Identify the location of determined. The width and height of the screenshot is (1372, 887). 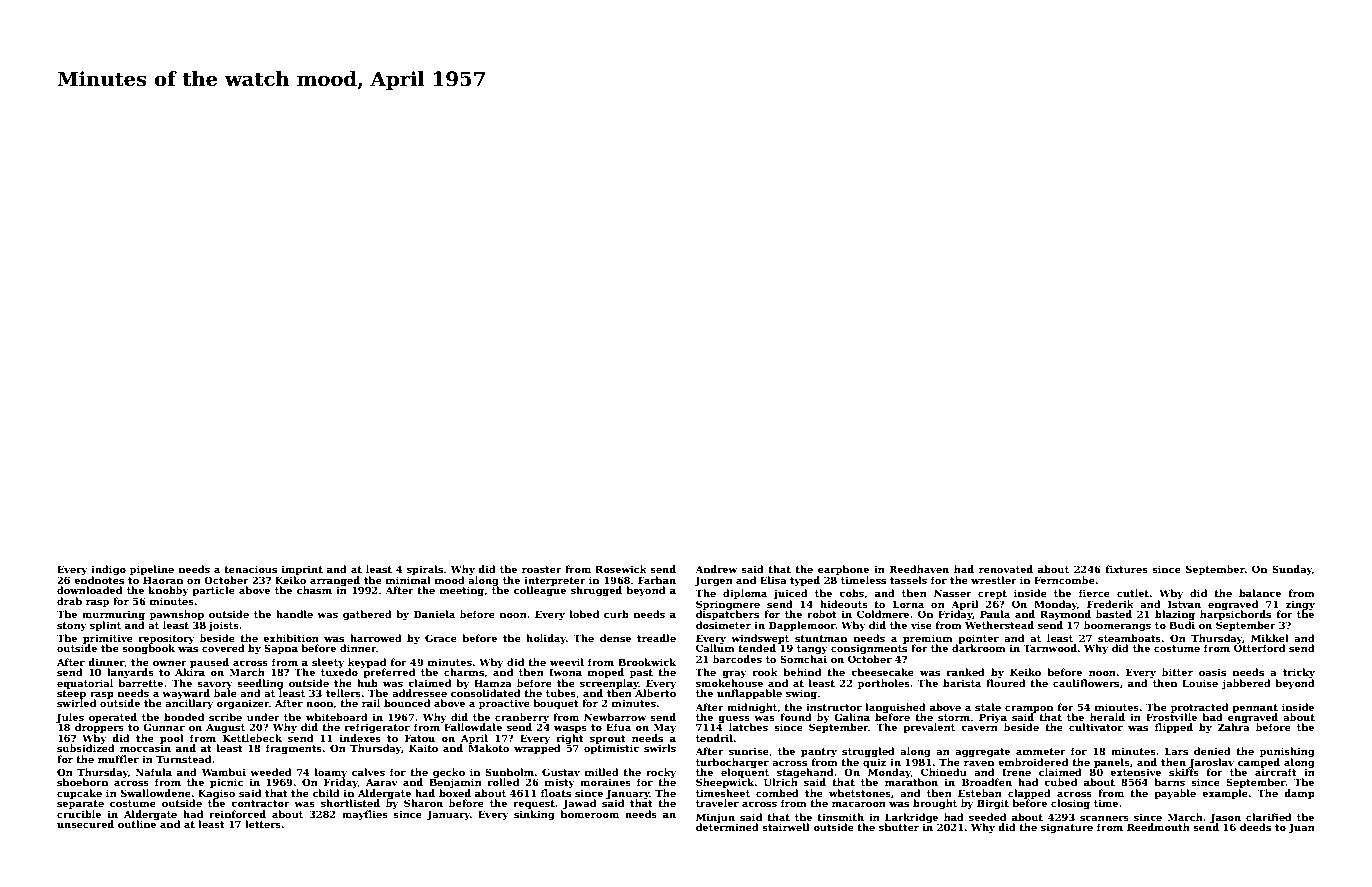
(727, 827).
